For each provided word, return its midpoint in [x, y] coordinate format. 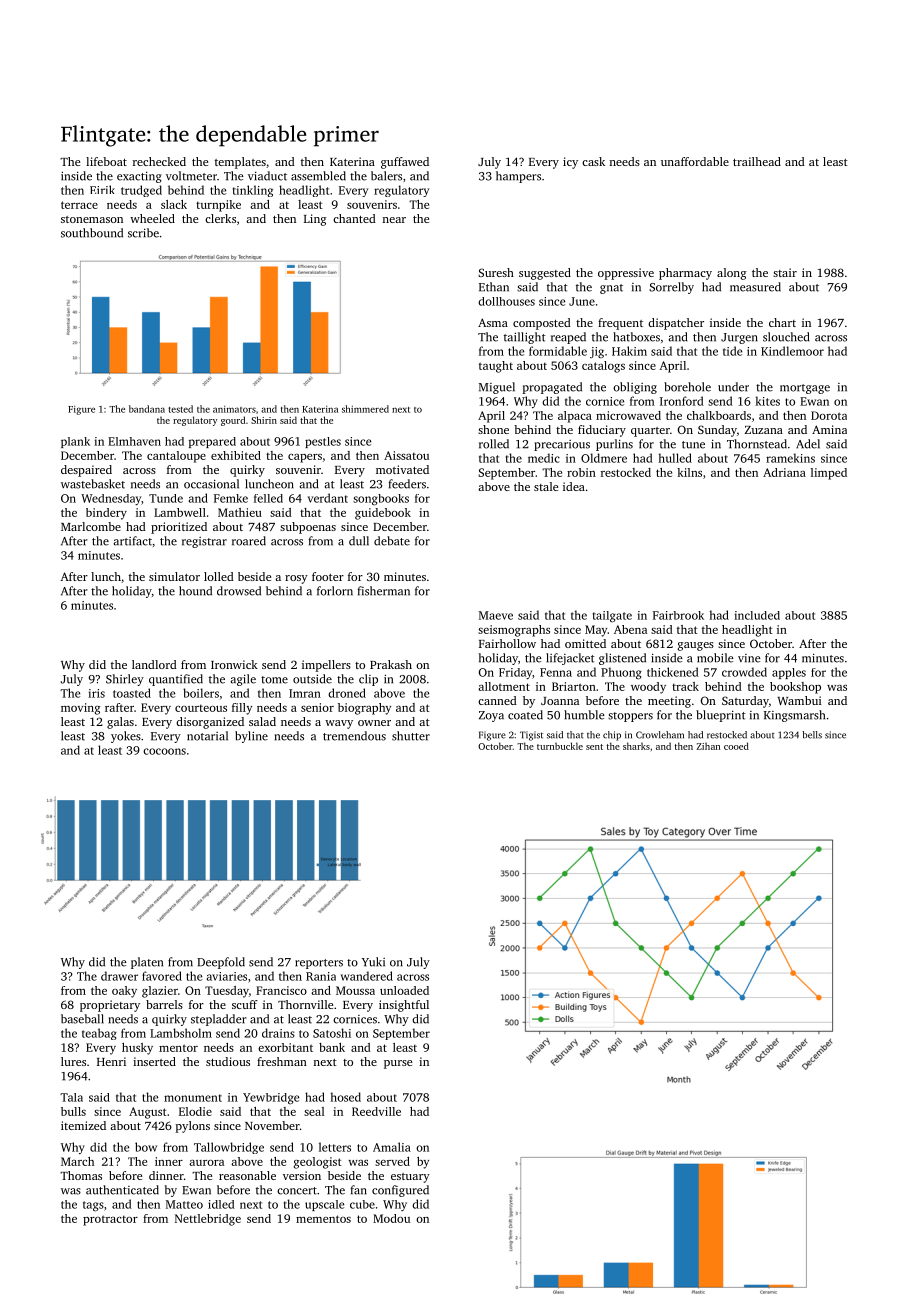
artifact [132, 541]
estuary [410, 1178]
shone [493, 429]
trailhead [757, 161]
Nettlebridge [208, 1220]
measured [755, 287]
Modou [391, 1218]
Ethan [494, 287]
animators [234, 409]
